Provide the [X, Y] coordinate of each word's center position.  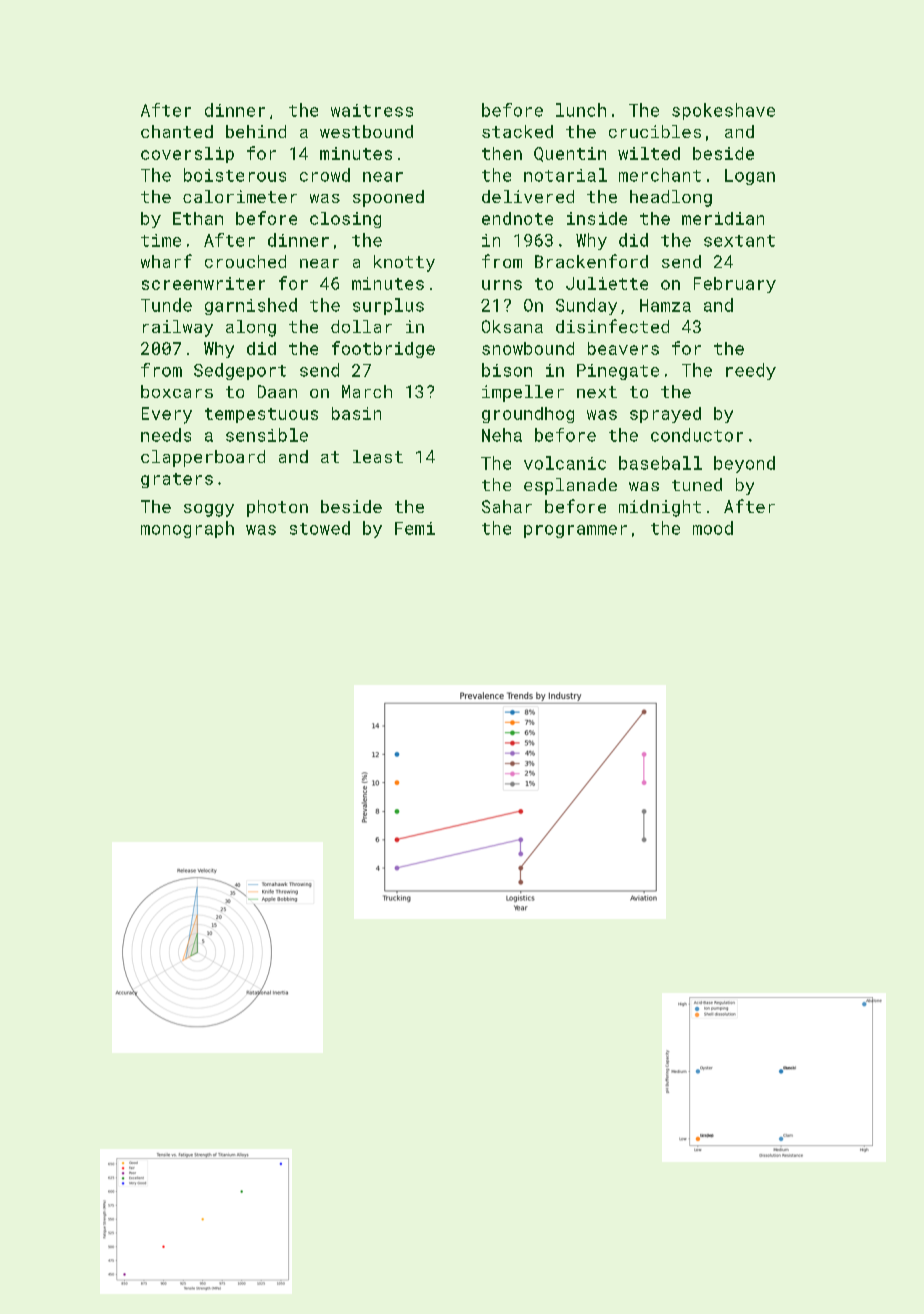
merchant [660, 175]
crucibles [655, 131]
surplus [388, 306]
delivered [528, 196]
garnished [251, 306]
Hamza [665, 305]
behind [256, 131]
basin [356, 413]
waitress [372, 110]
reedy [751, 371]
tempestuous [261, 415]
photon [277, 508]
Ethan [198, 218]
